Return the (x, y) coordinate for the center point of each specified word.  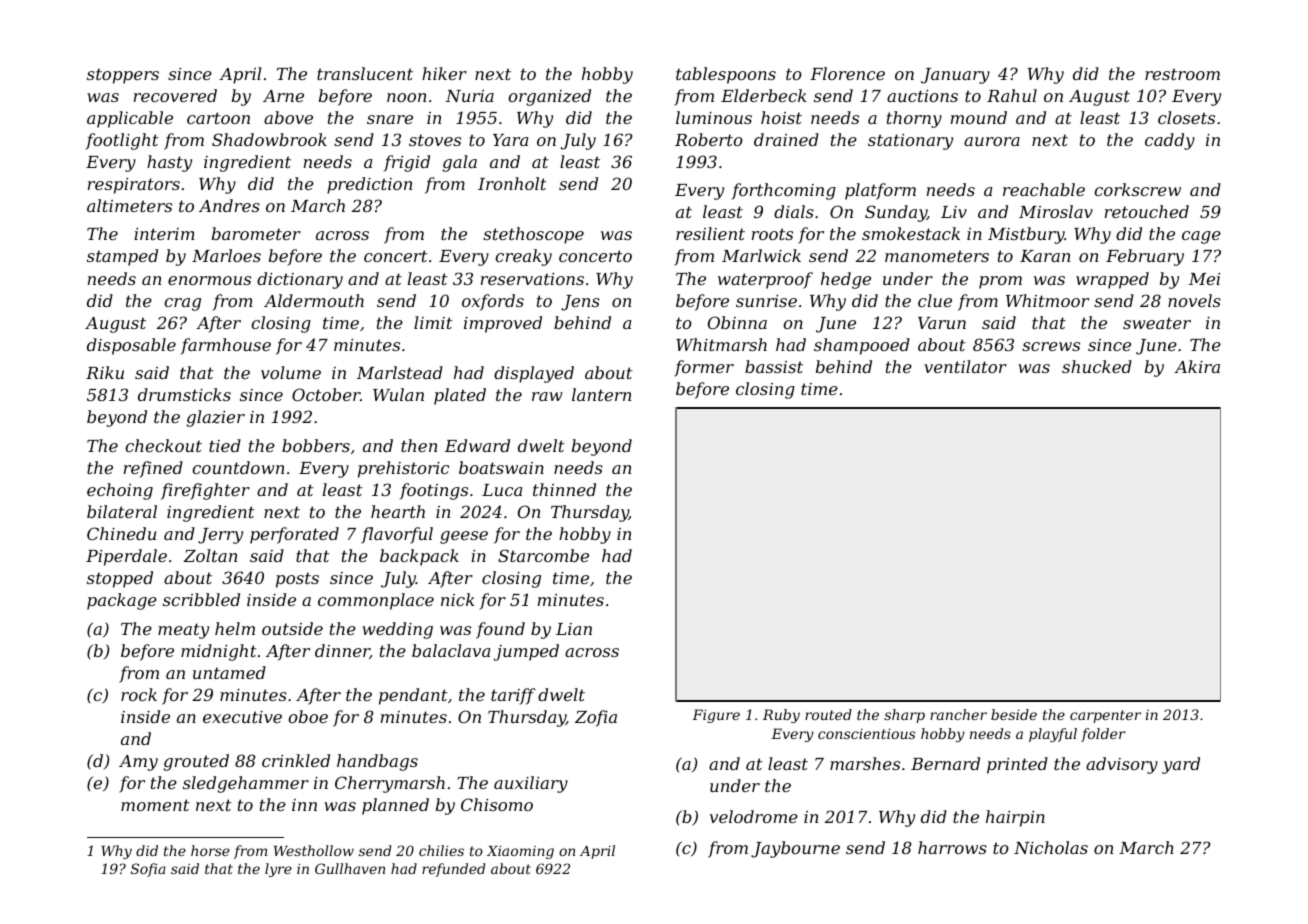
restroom (1182, 74)
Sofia (148, 870)
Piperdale (126, 557)
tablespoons (726, 75)
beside (1014, 714)
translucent (365, 73)
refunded (453, 870)
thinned (564, 489)
